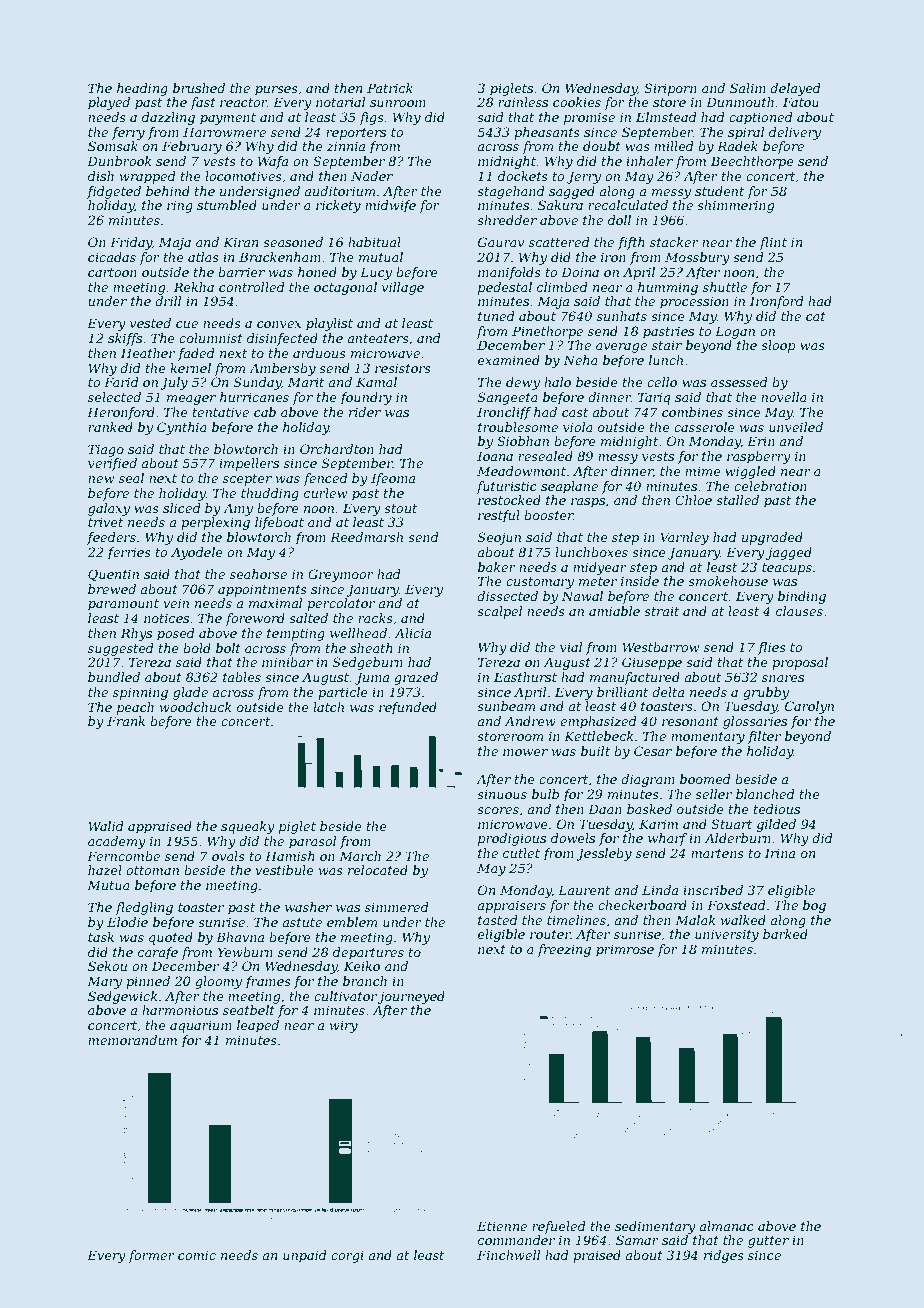 The height and width of the screenshot is (1308, 924). Describe the element at coordinates (661, 611) in the screenshot. I see `strait` at that location.
